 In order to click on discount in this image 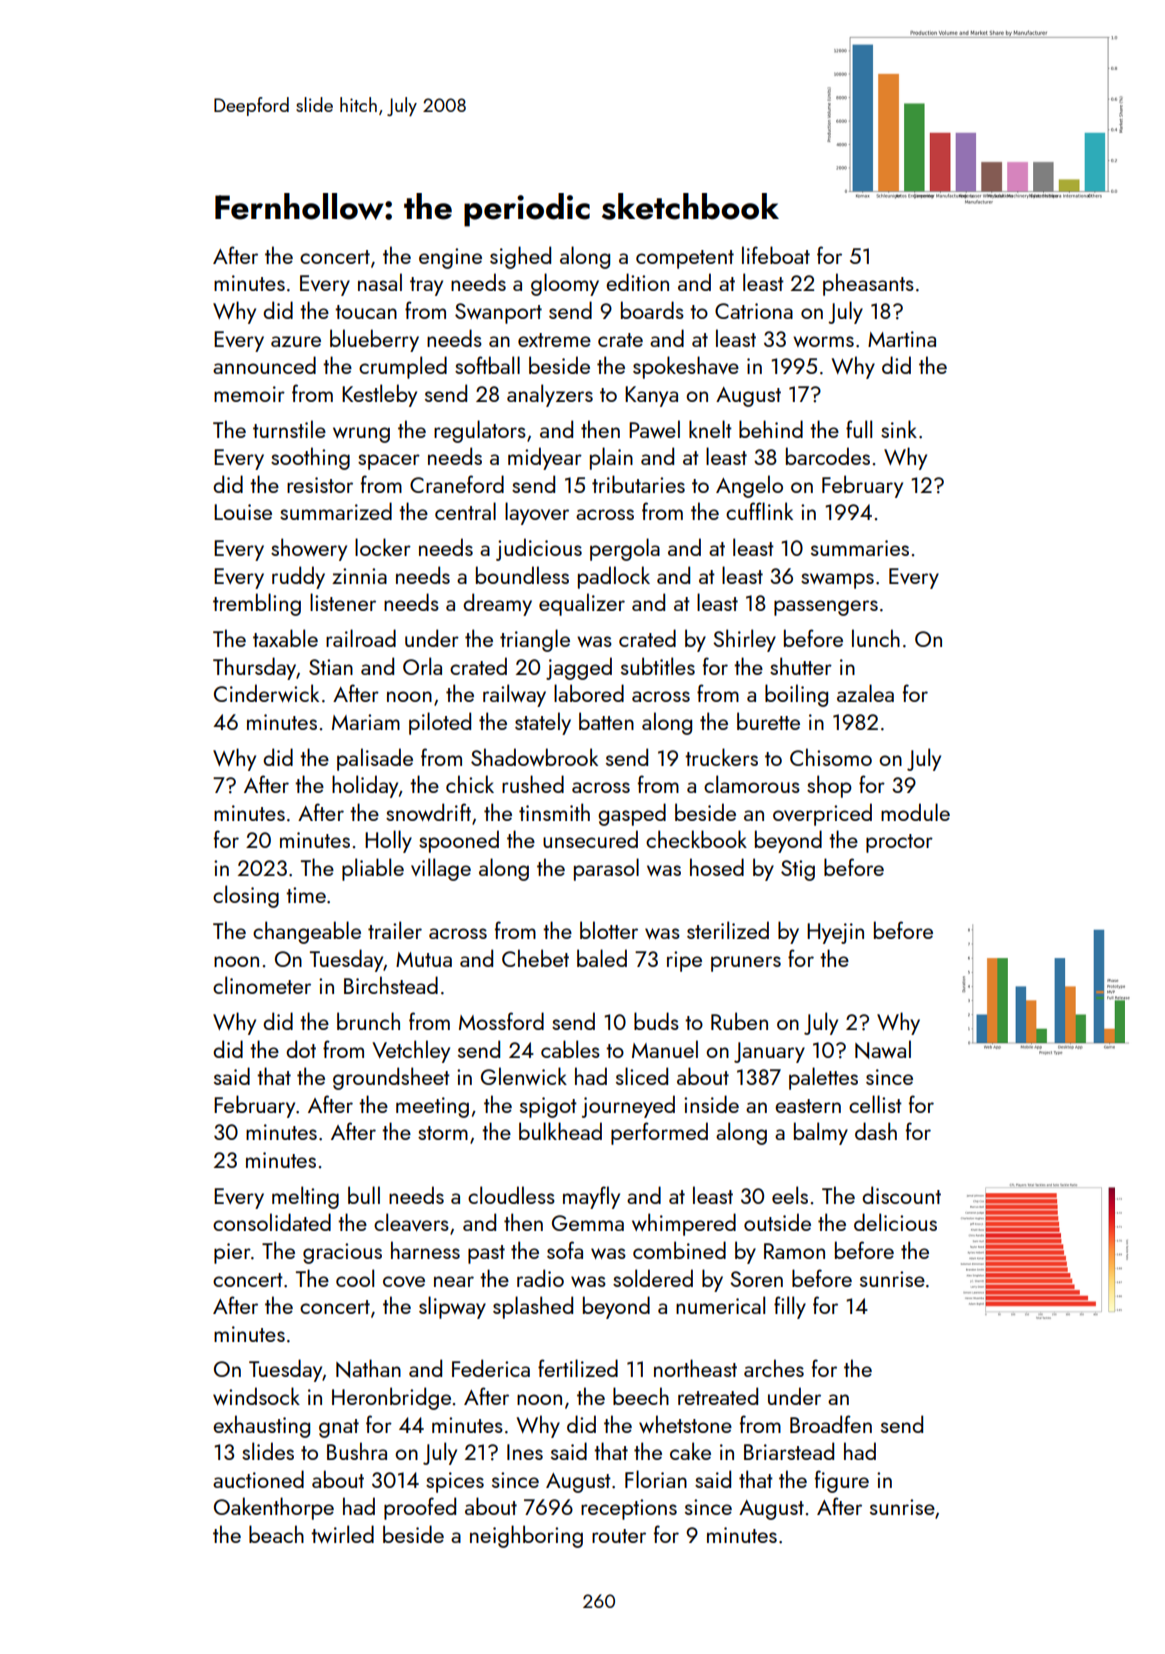, I will do `click(901, 1195)`.
